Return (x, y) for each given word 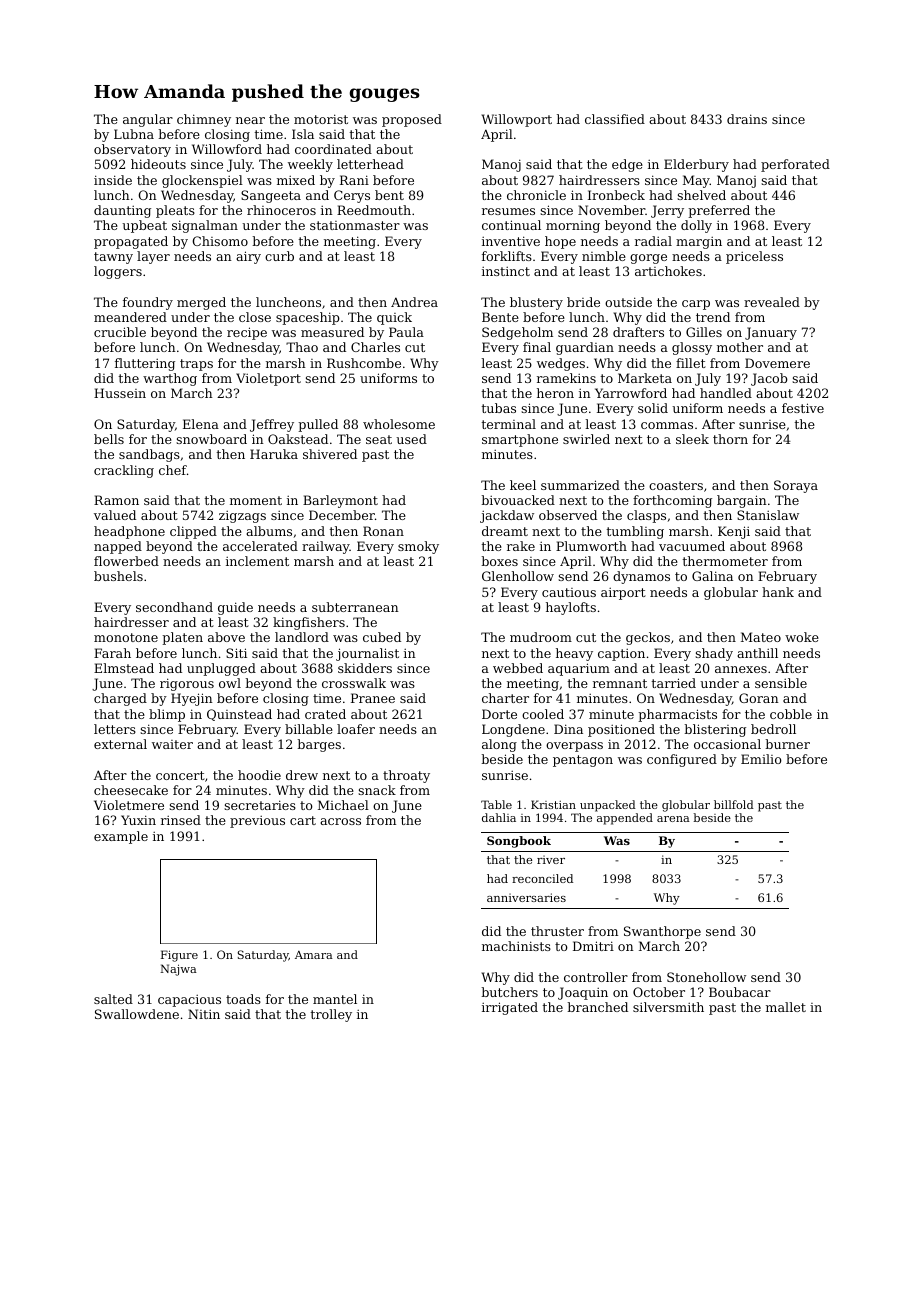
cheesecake (131, 790)
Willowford (227, 149)
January (771, 333)
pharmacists (677, 715)
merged (201, 303)
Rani (354, 180)
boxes (500, 561)
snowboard (211, 439)
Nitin (204, 1014)
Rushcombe (364, 363)
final (537, 347)
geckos (648, 638)
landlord (302, 637)
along (499, 745)
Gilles (704, 332)
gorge (648, 259)
